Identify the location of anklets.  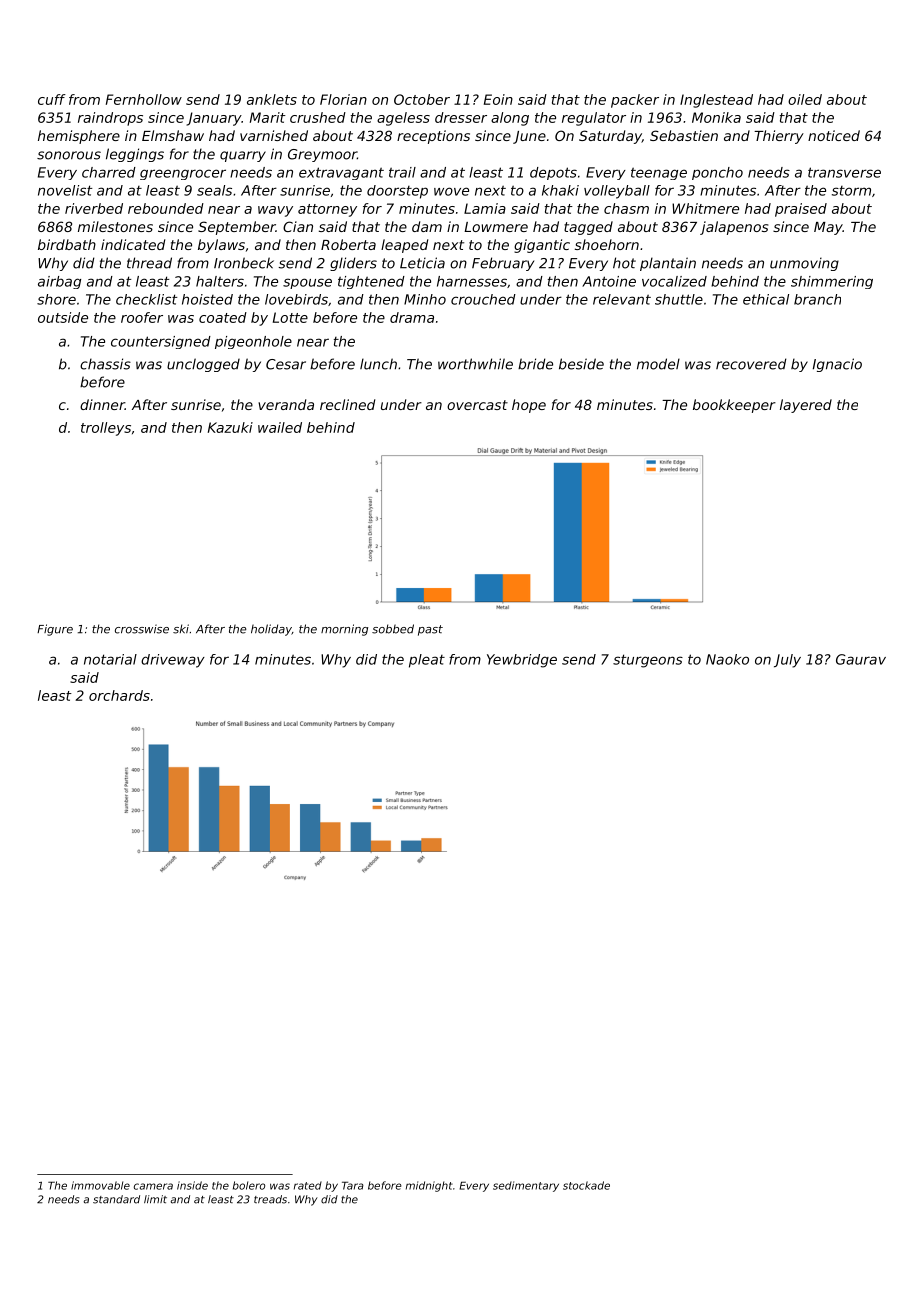
(272, 99).
